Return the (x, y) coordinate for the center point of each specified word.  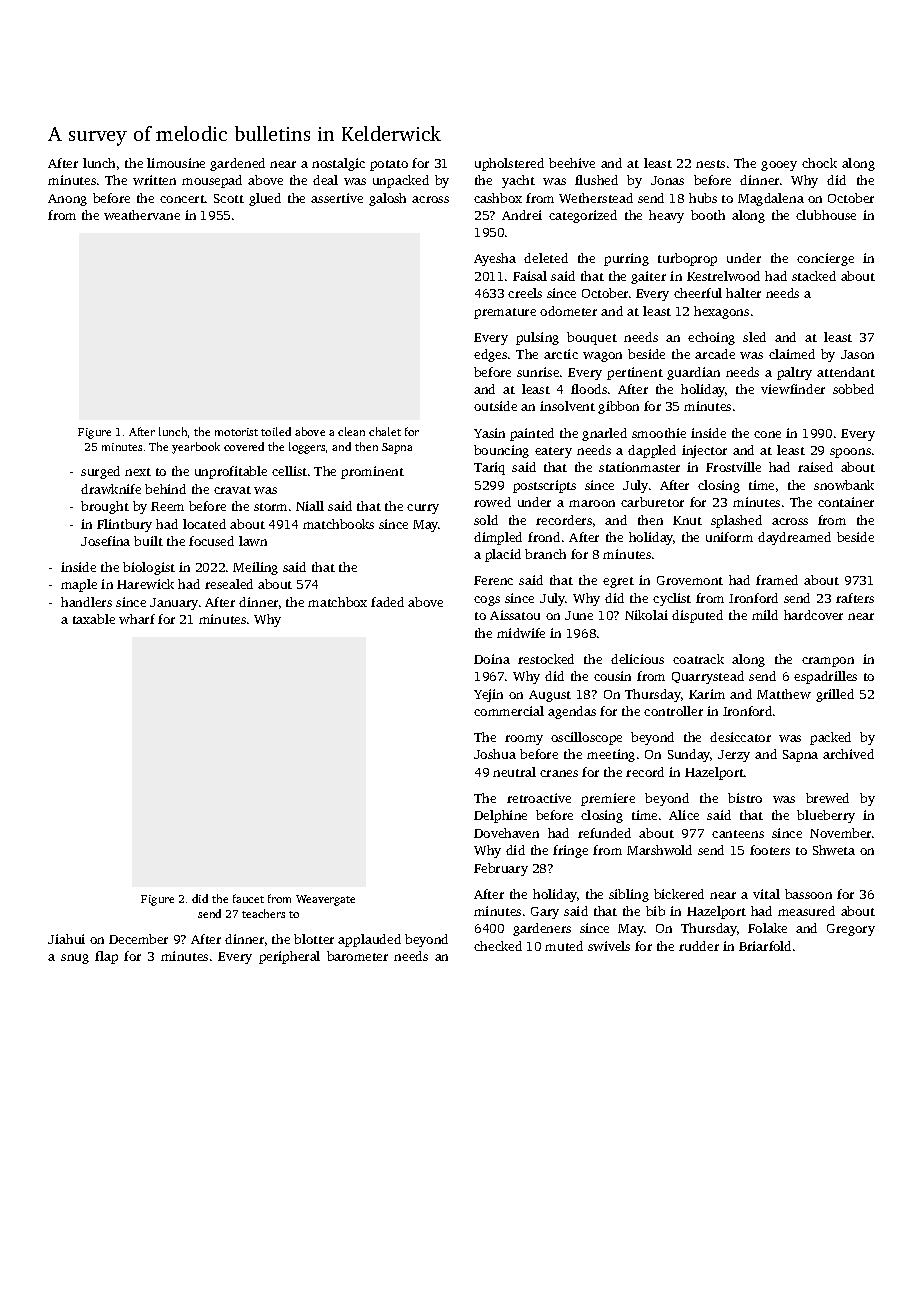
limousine (176, 163)
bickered (679, 894)
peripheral (289, 957)
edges (490, 355)
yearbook (196, 448)
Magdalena (771, 199)
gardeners (542, 929)
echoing (711, 338)
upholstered (509, 164)
